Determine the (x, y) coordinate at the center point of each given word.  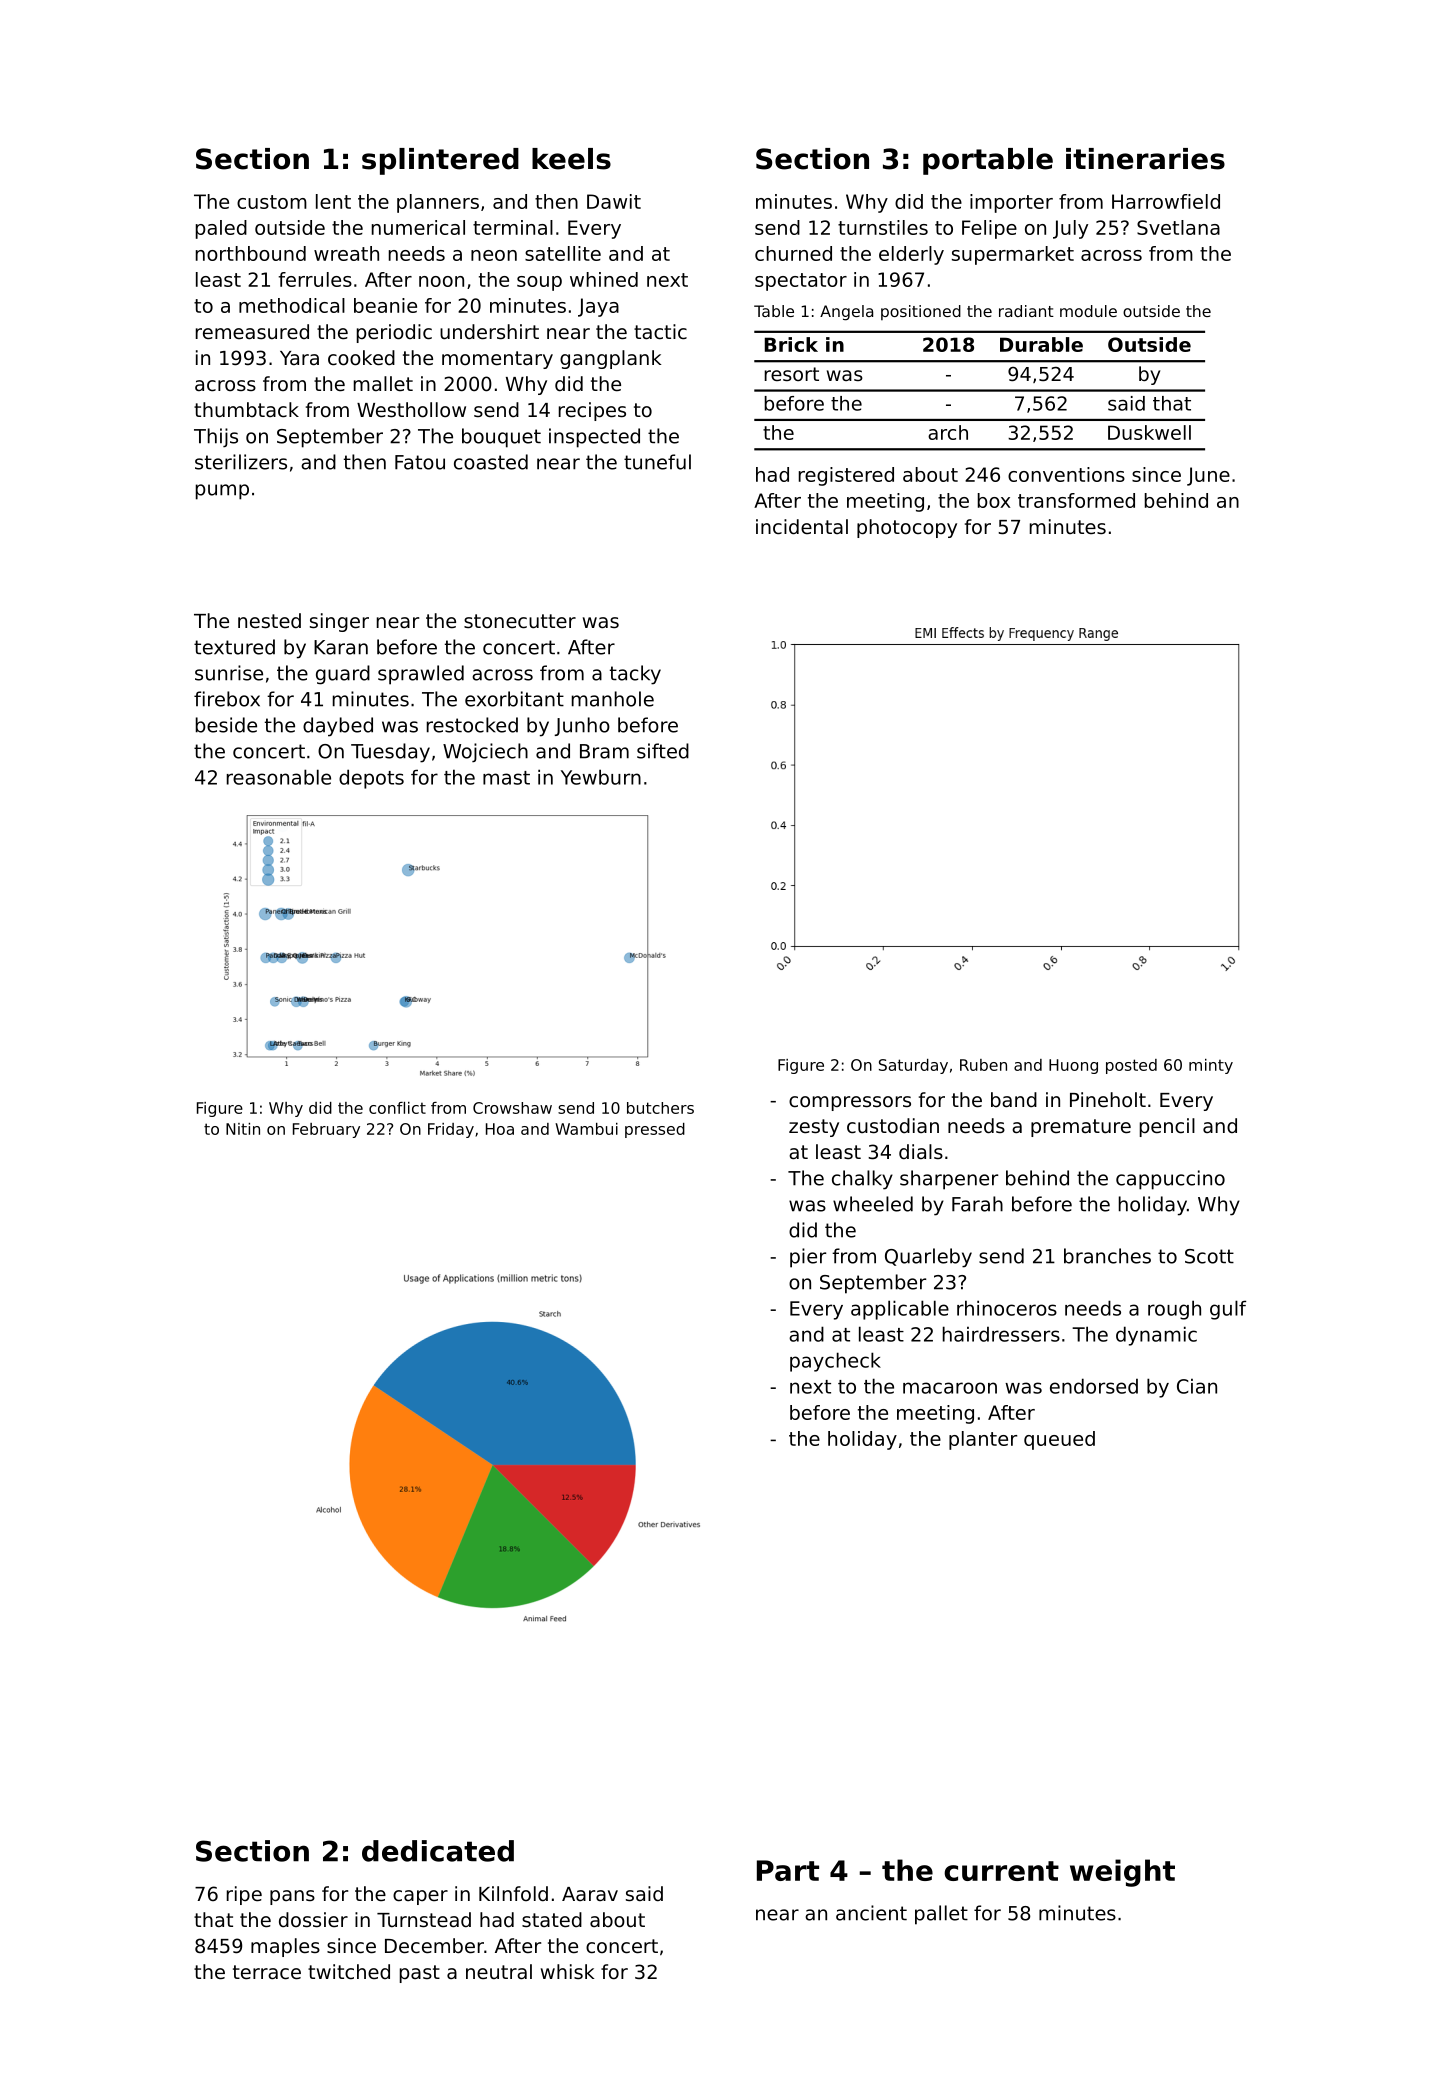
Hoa (500, 1129)
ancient (871, 1913)
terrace (267, 1972)
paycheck (835, 1362)
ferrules (315, 279)
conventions (1066, 474)
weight (1122, 1873)
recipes (592, 411)
